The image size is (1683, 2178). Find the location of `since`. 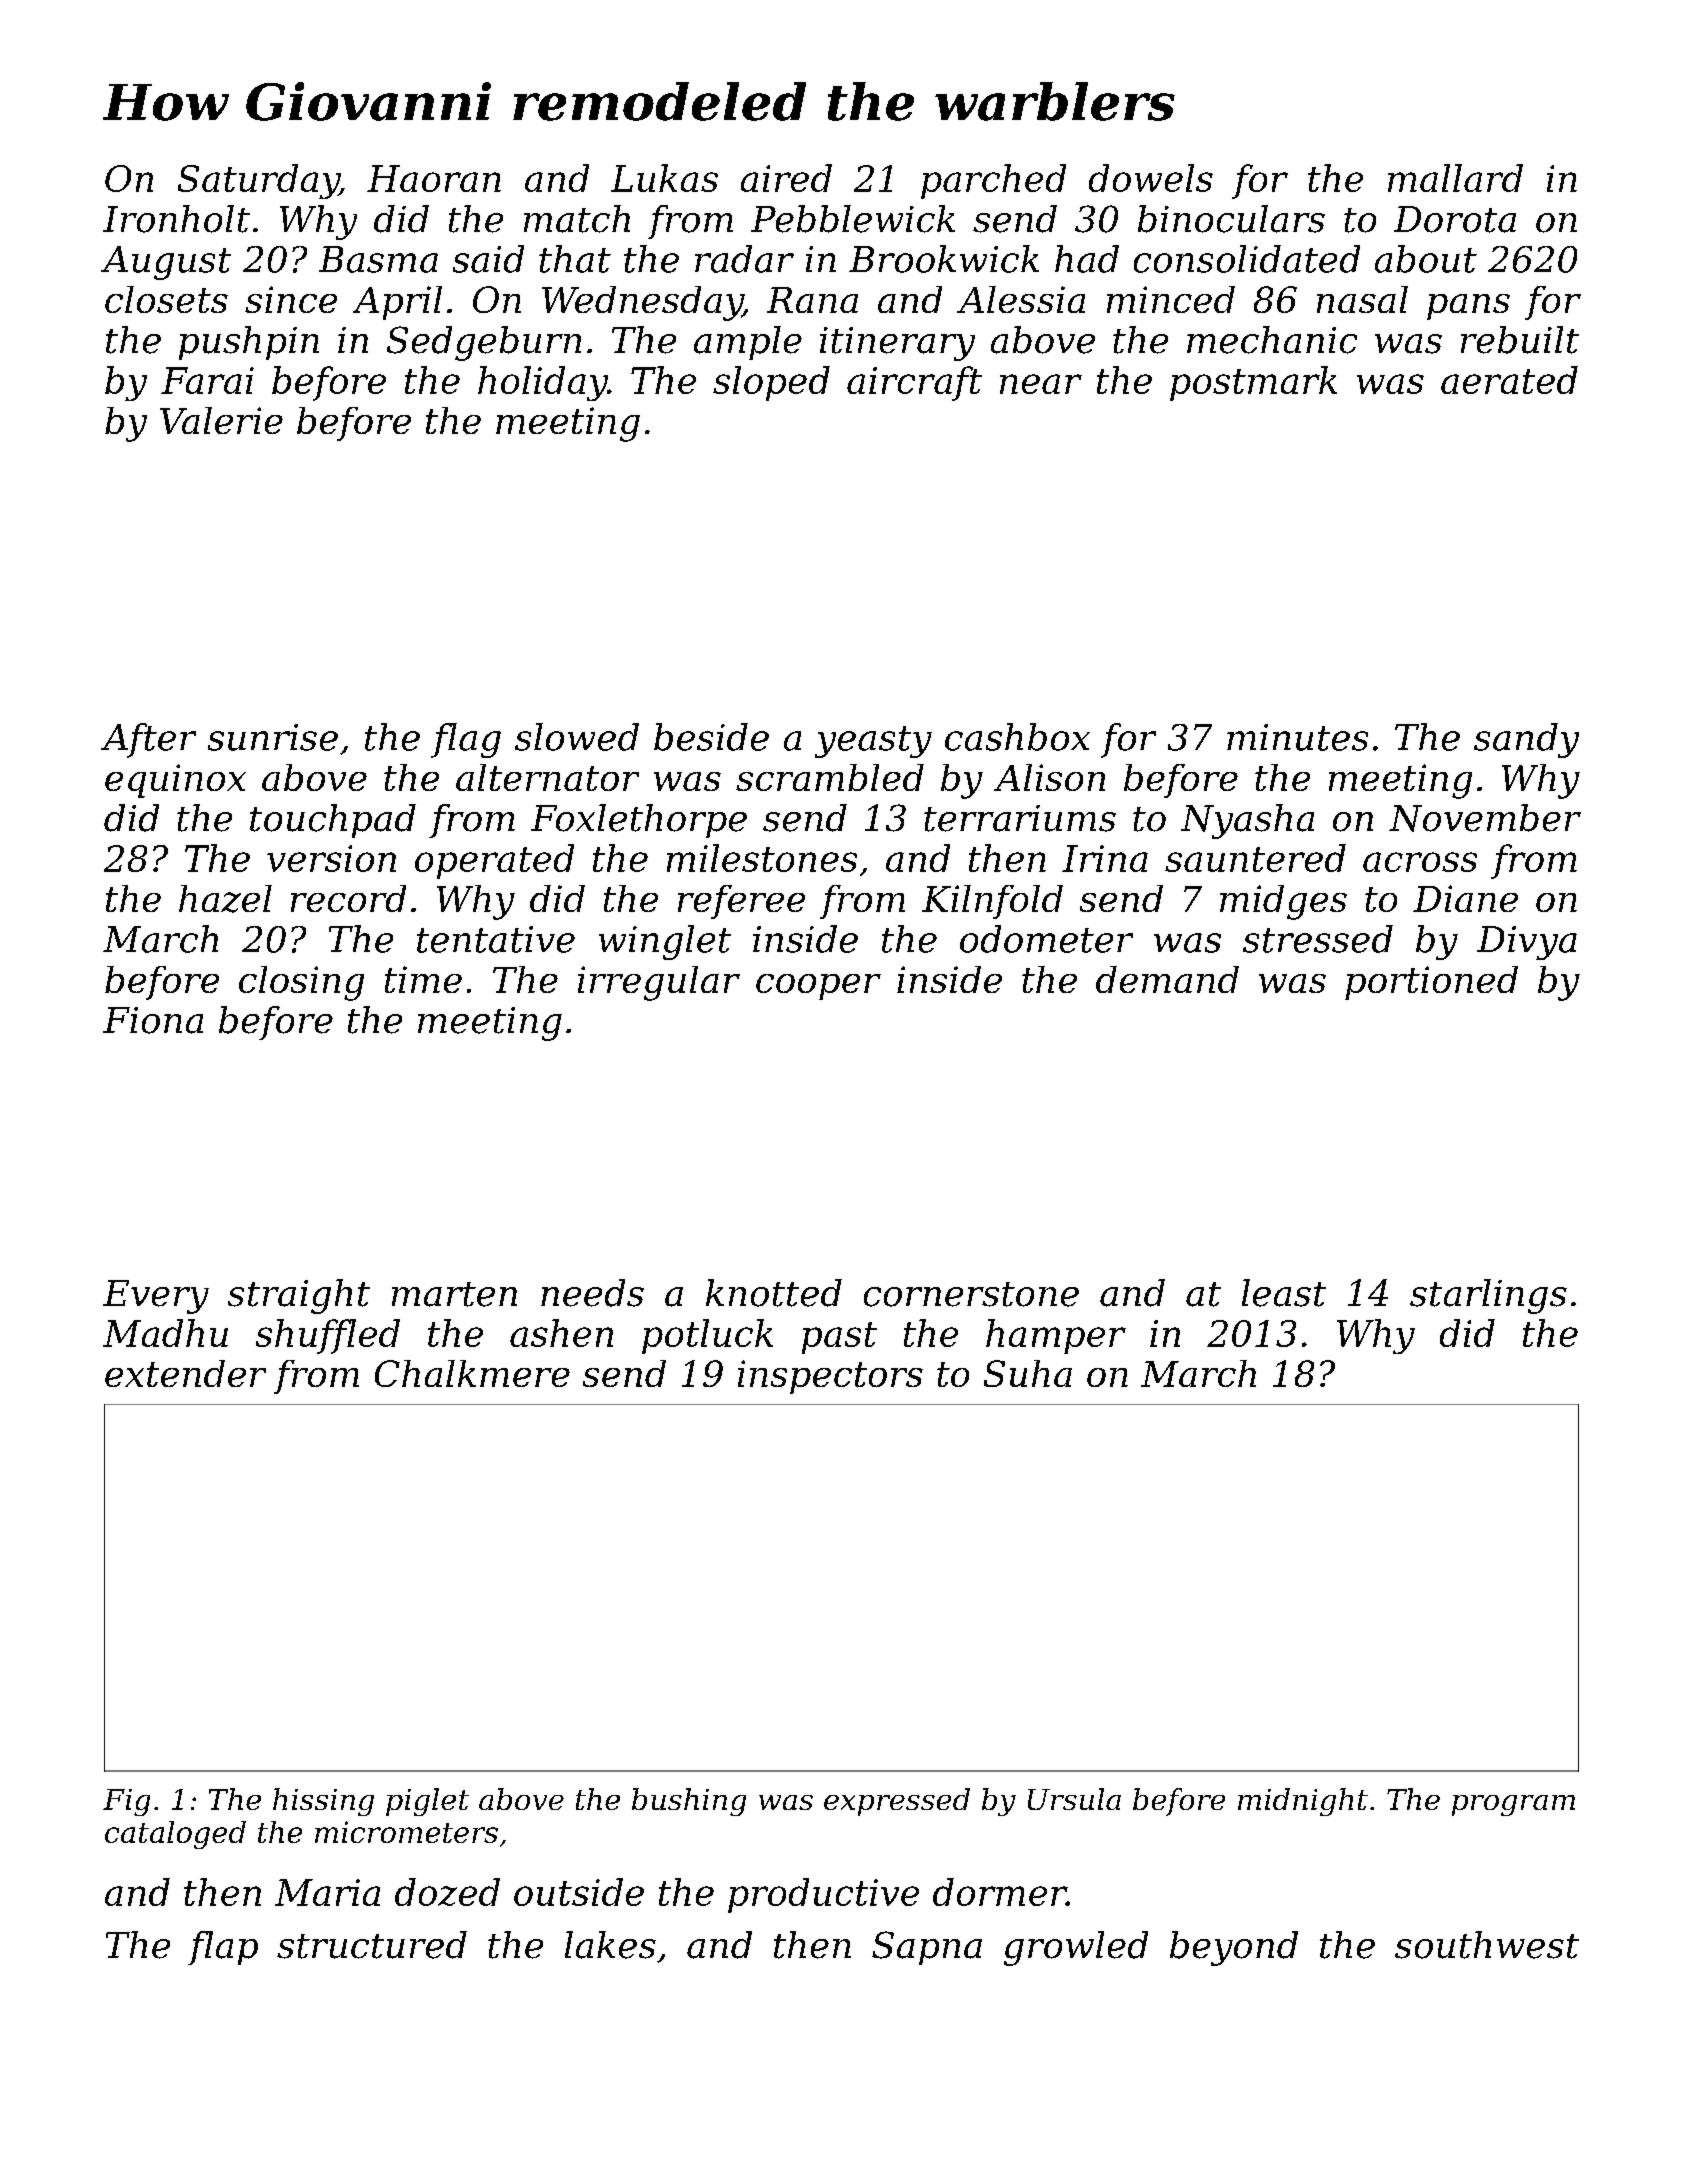

since is located at coordinates (291, 299).
